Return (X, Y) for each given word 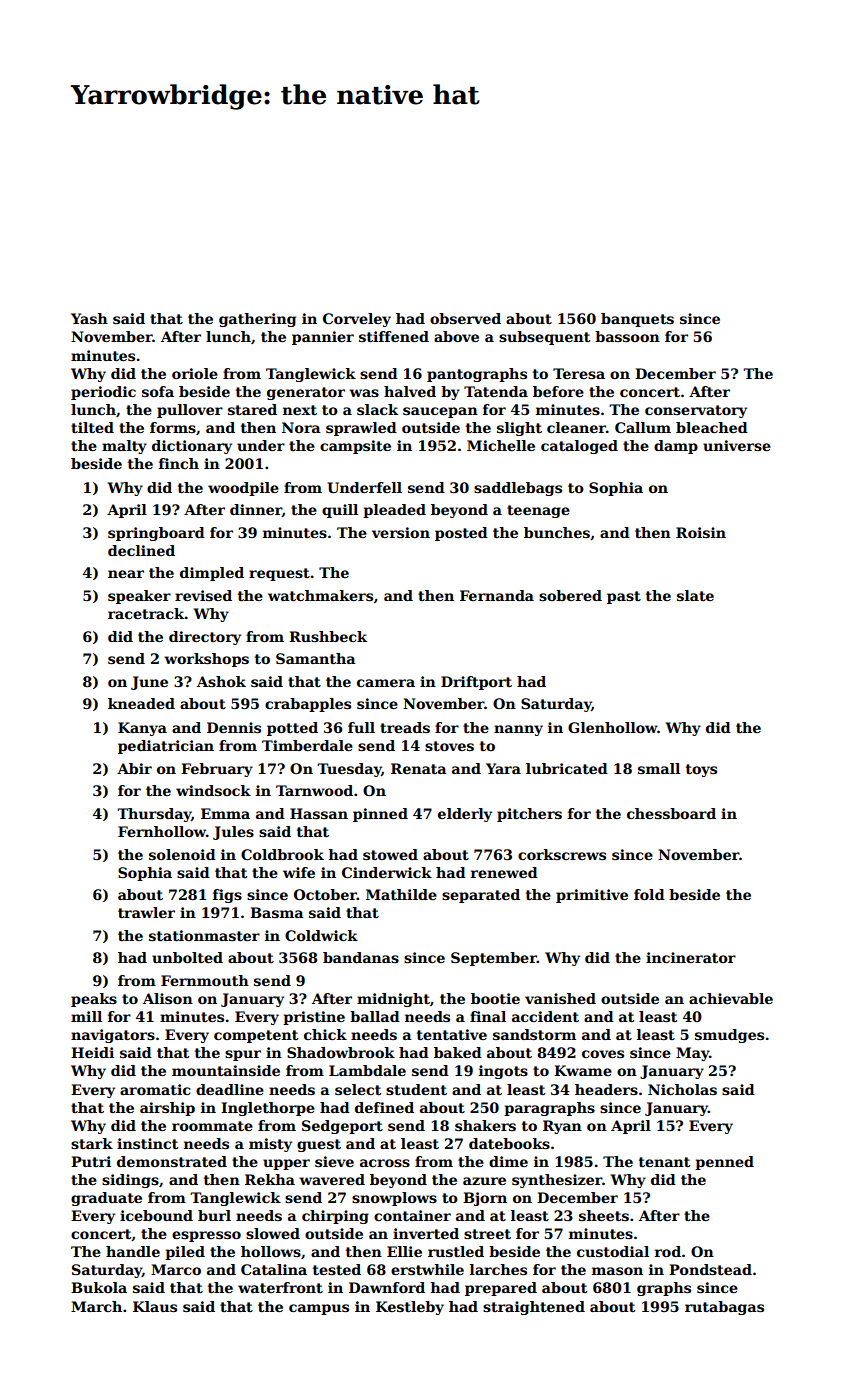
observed (465, 318)
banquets (637, 320)
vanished (560, 998)
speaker (139, 597)
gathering (257, 320)
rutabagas (724, 1308)
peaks (94, 1000)
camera (386, 683)
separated (481, 896)
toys (701, 770)
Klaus (155, 1306)
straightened (534, 1308)
